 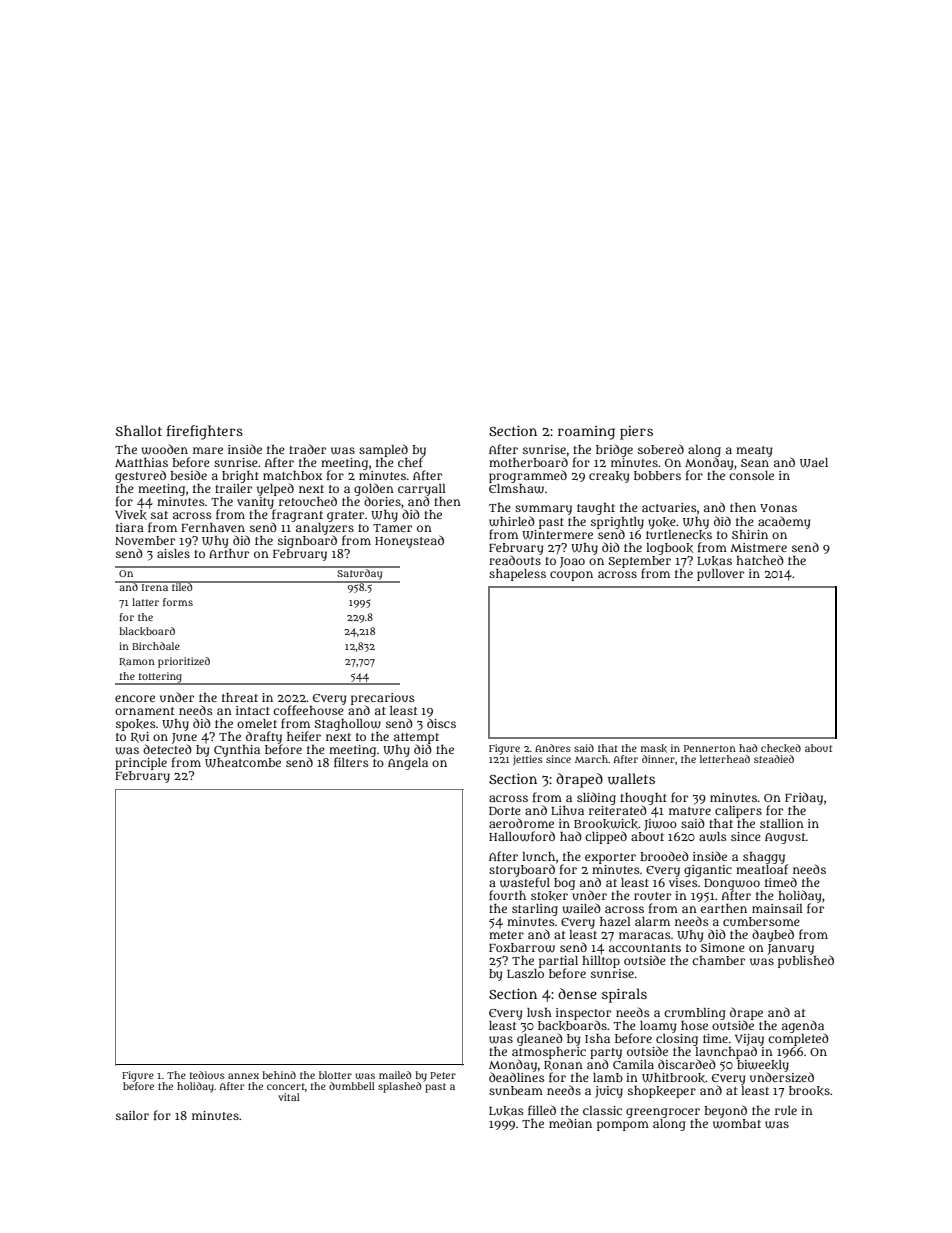 What do you see at coordinates (383, 450) in the document?
I see `sampled` at bounding box center [383, 450].
